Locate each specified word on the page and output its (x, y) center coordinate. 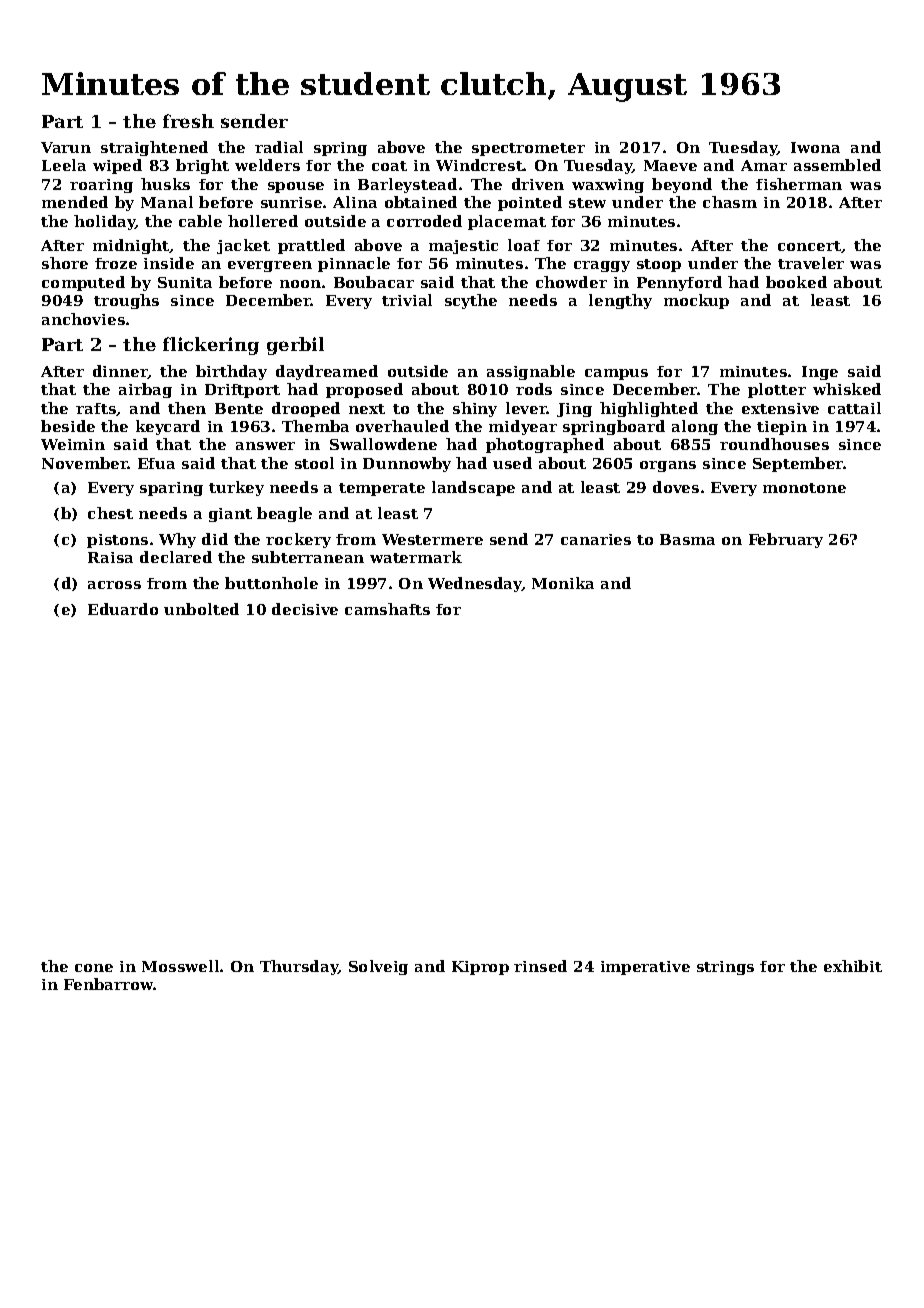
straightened (154, 148)
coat (389, 166)
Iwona (815, 147)
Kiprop (480, 968)
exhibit (853, 966)
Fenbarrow (109, 984)
